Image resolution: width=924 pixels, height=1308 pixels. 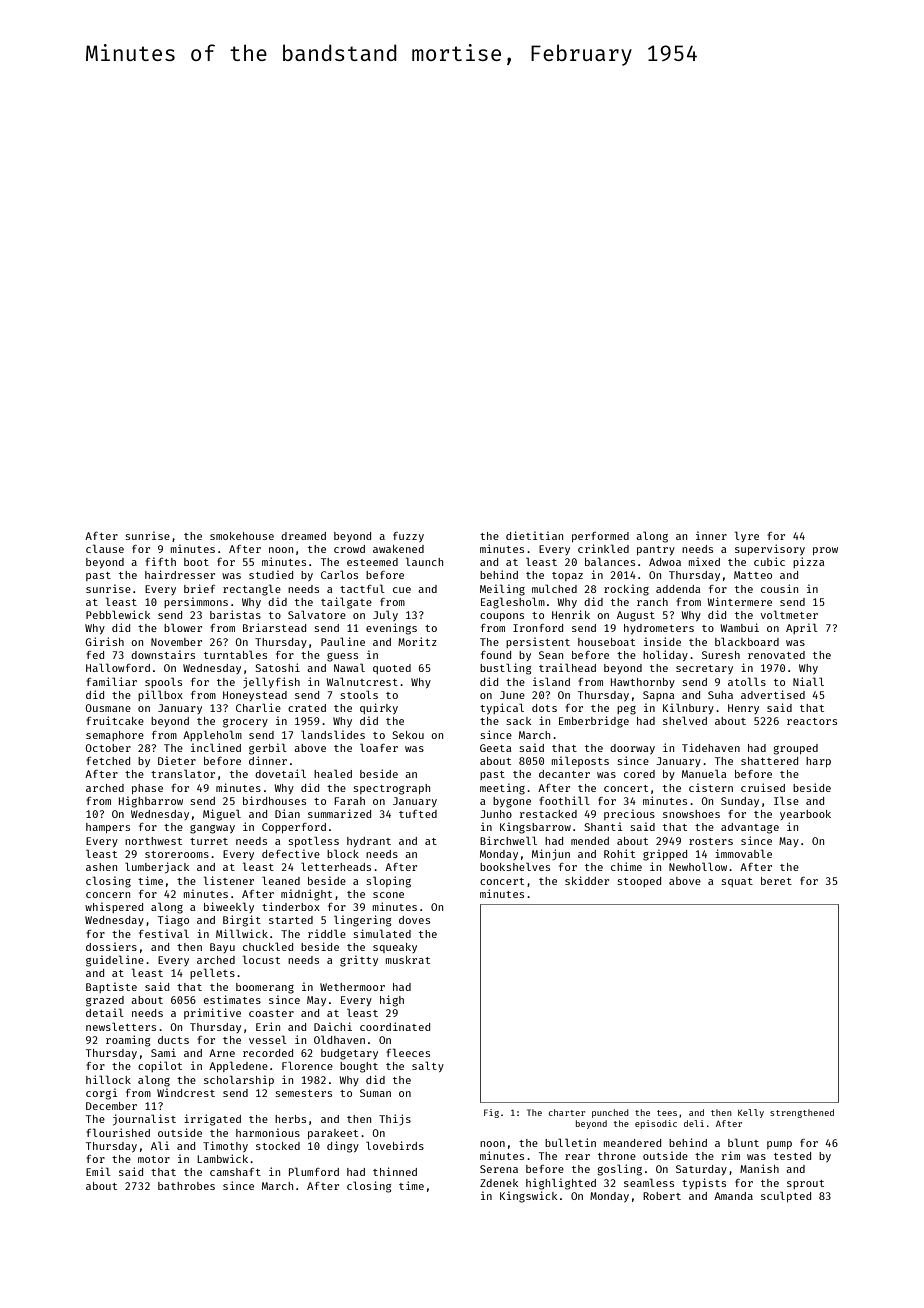 I want to click on fed, so click(x=95, y=655).
